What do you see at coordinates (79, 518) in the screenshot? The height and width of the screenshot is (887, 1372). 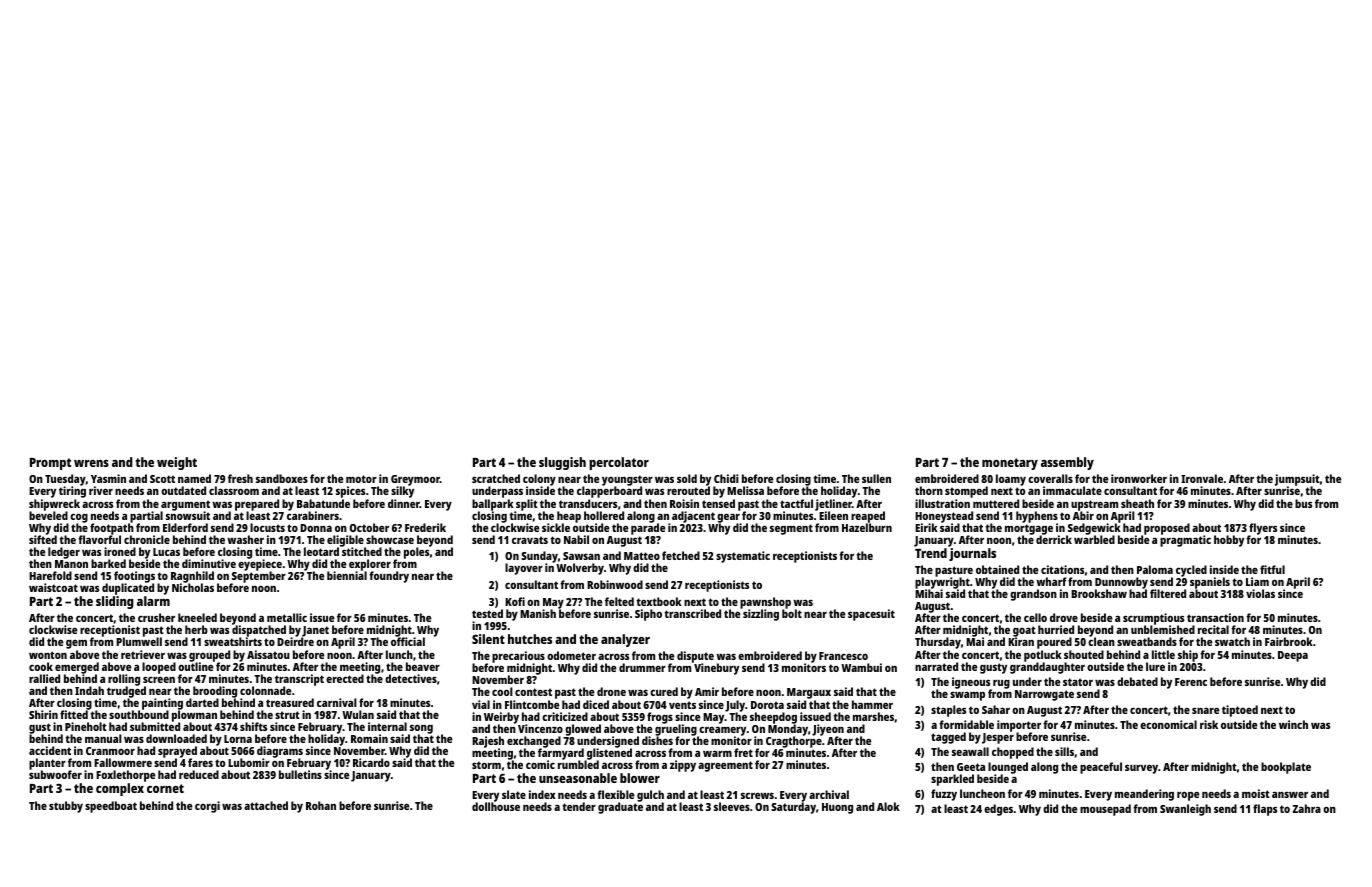 I see `cog` at bounding box center [79, 518].
